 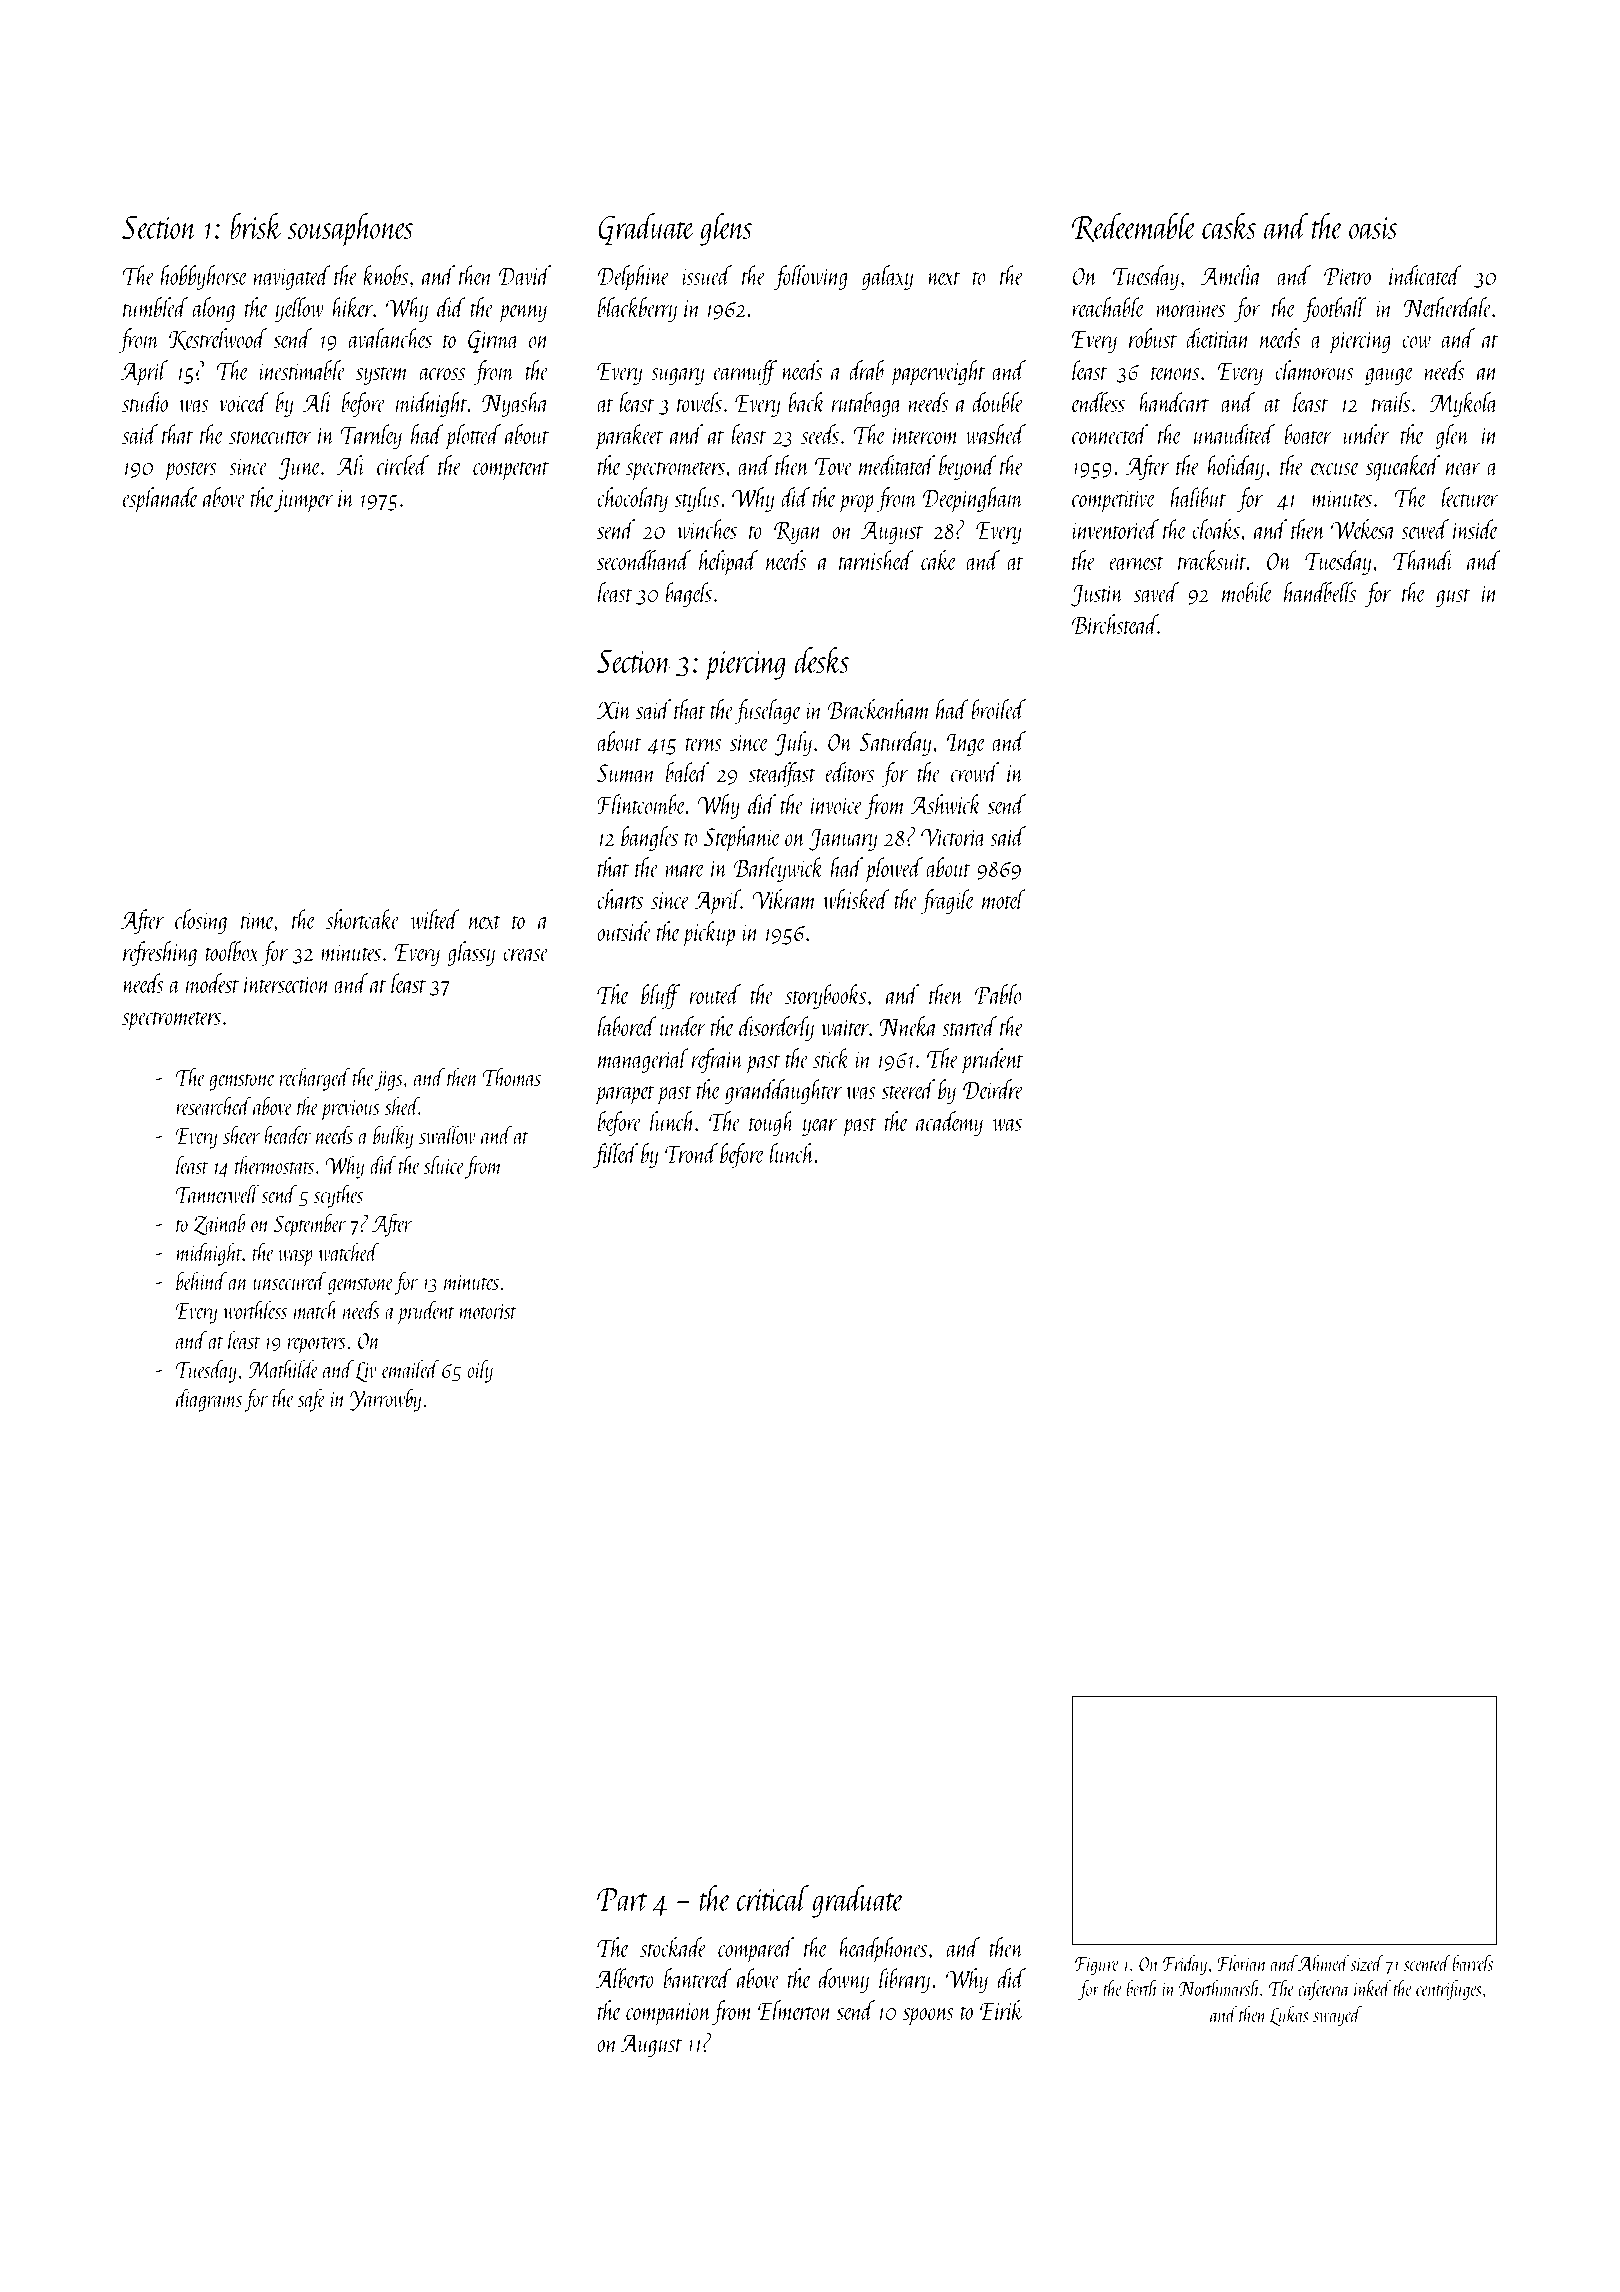 What do you see at coordinates (993, 1089) in the screenshot?
I see `Deirdre` at bounding box center [993, 1089].
